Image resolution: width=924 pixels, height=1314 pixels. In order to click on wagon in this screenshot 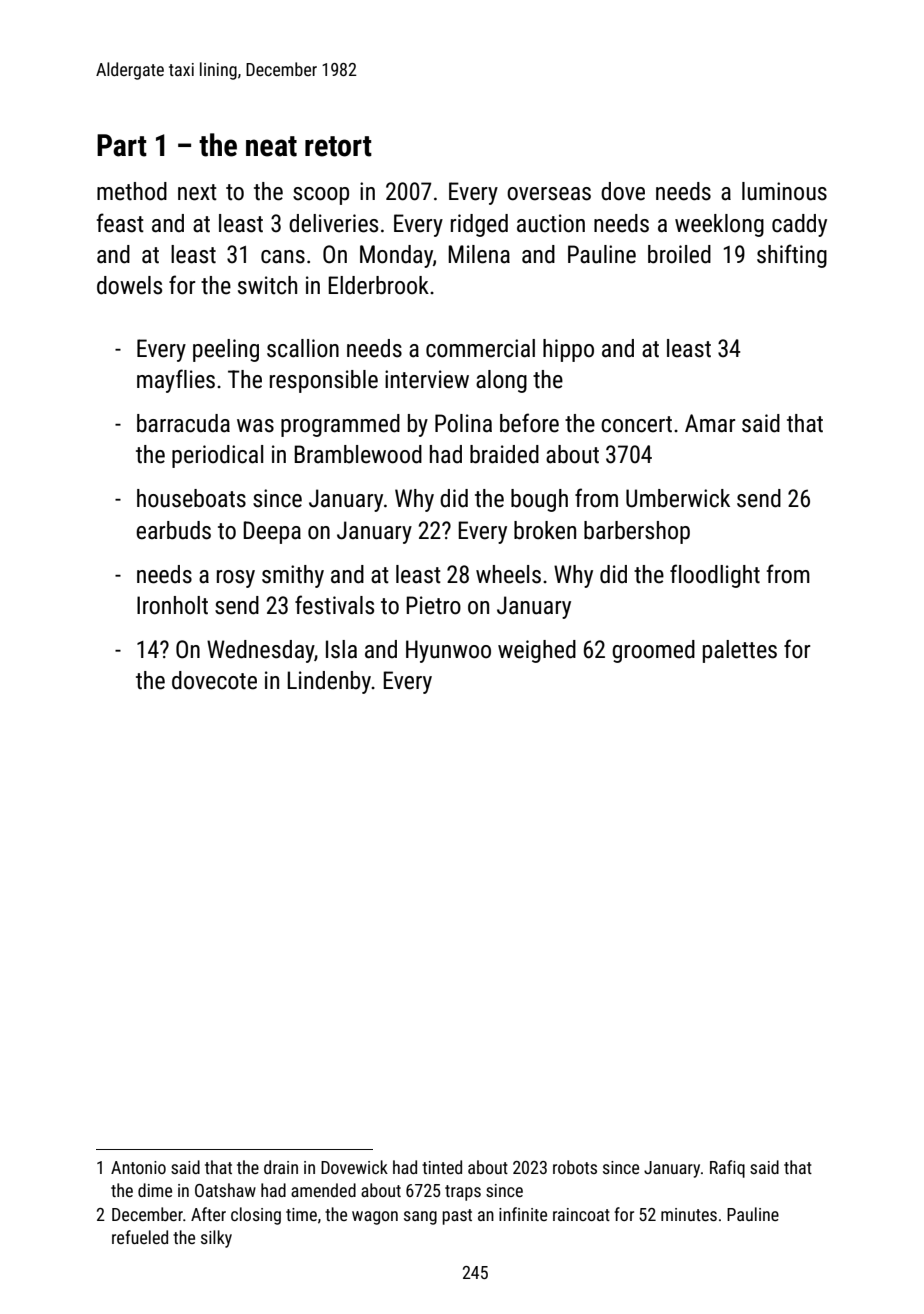, I will do `click(375, 1218)`.
